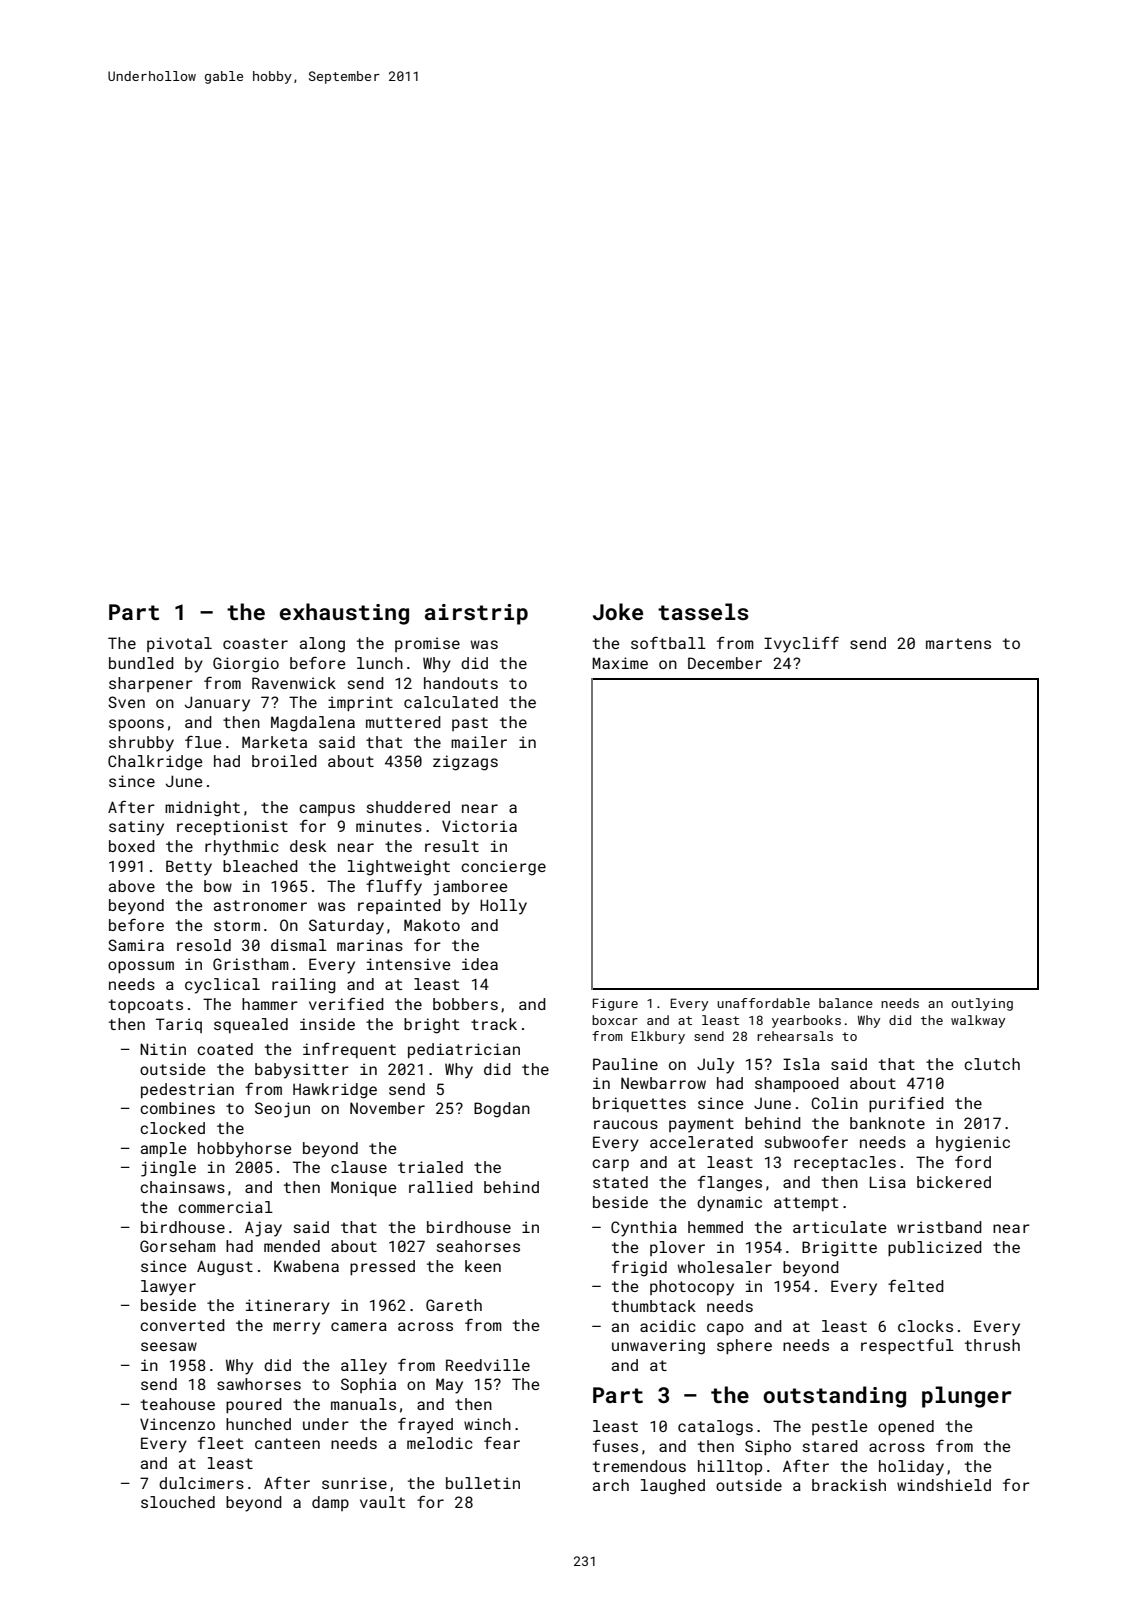 The height and width of the image is (1622, 1147). Describe the element at coordinates (615, 1445) in the image. I see `fuses` at that location.
